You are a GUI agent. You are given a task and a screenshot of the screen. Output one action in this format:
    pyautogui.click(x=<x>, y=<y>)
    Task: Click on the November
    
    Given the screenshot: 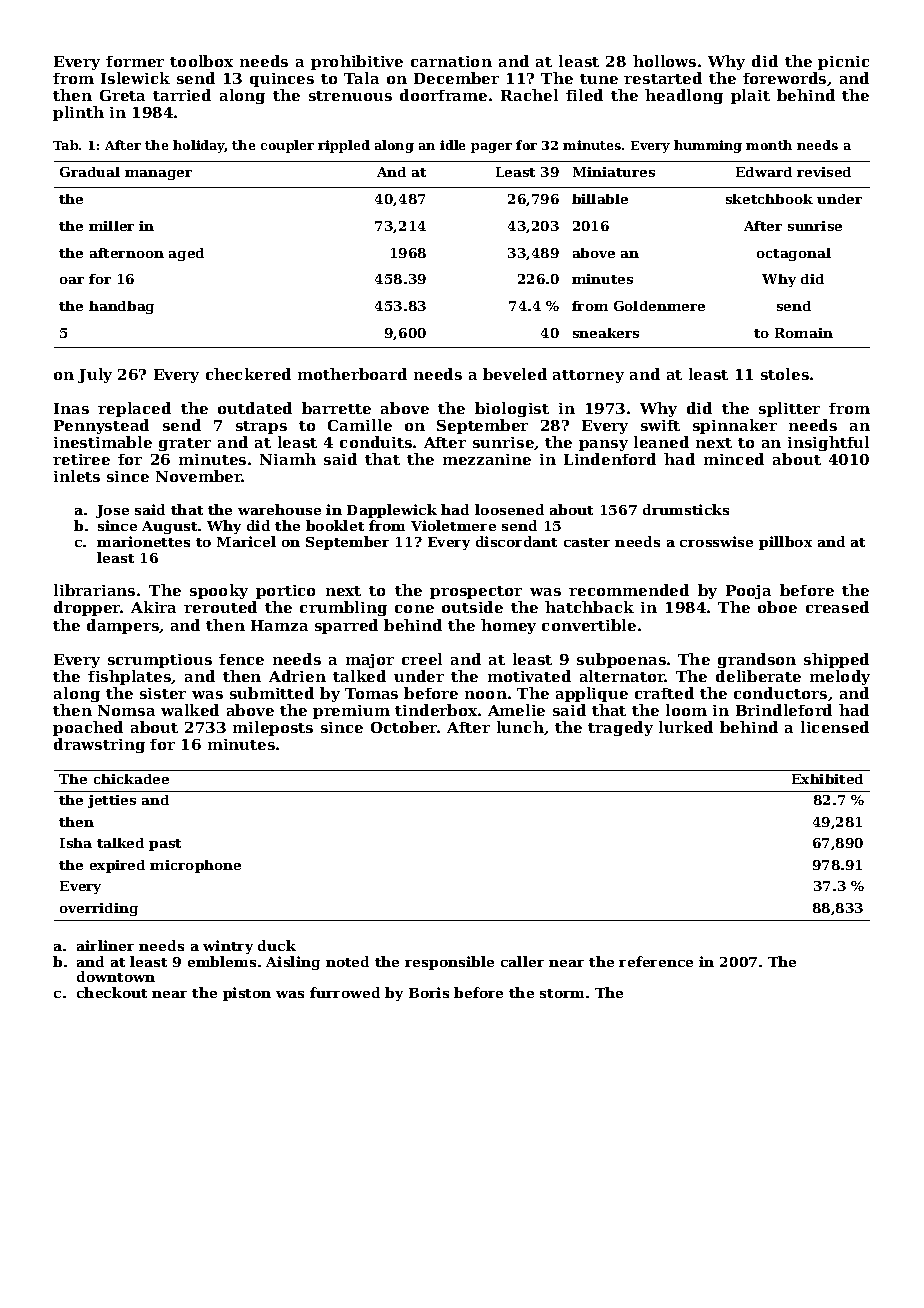 What is the action you would take?
    pyautogui.click(x=199, y=476)
